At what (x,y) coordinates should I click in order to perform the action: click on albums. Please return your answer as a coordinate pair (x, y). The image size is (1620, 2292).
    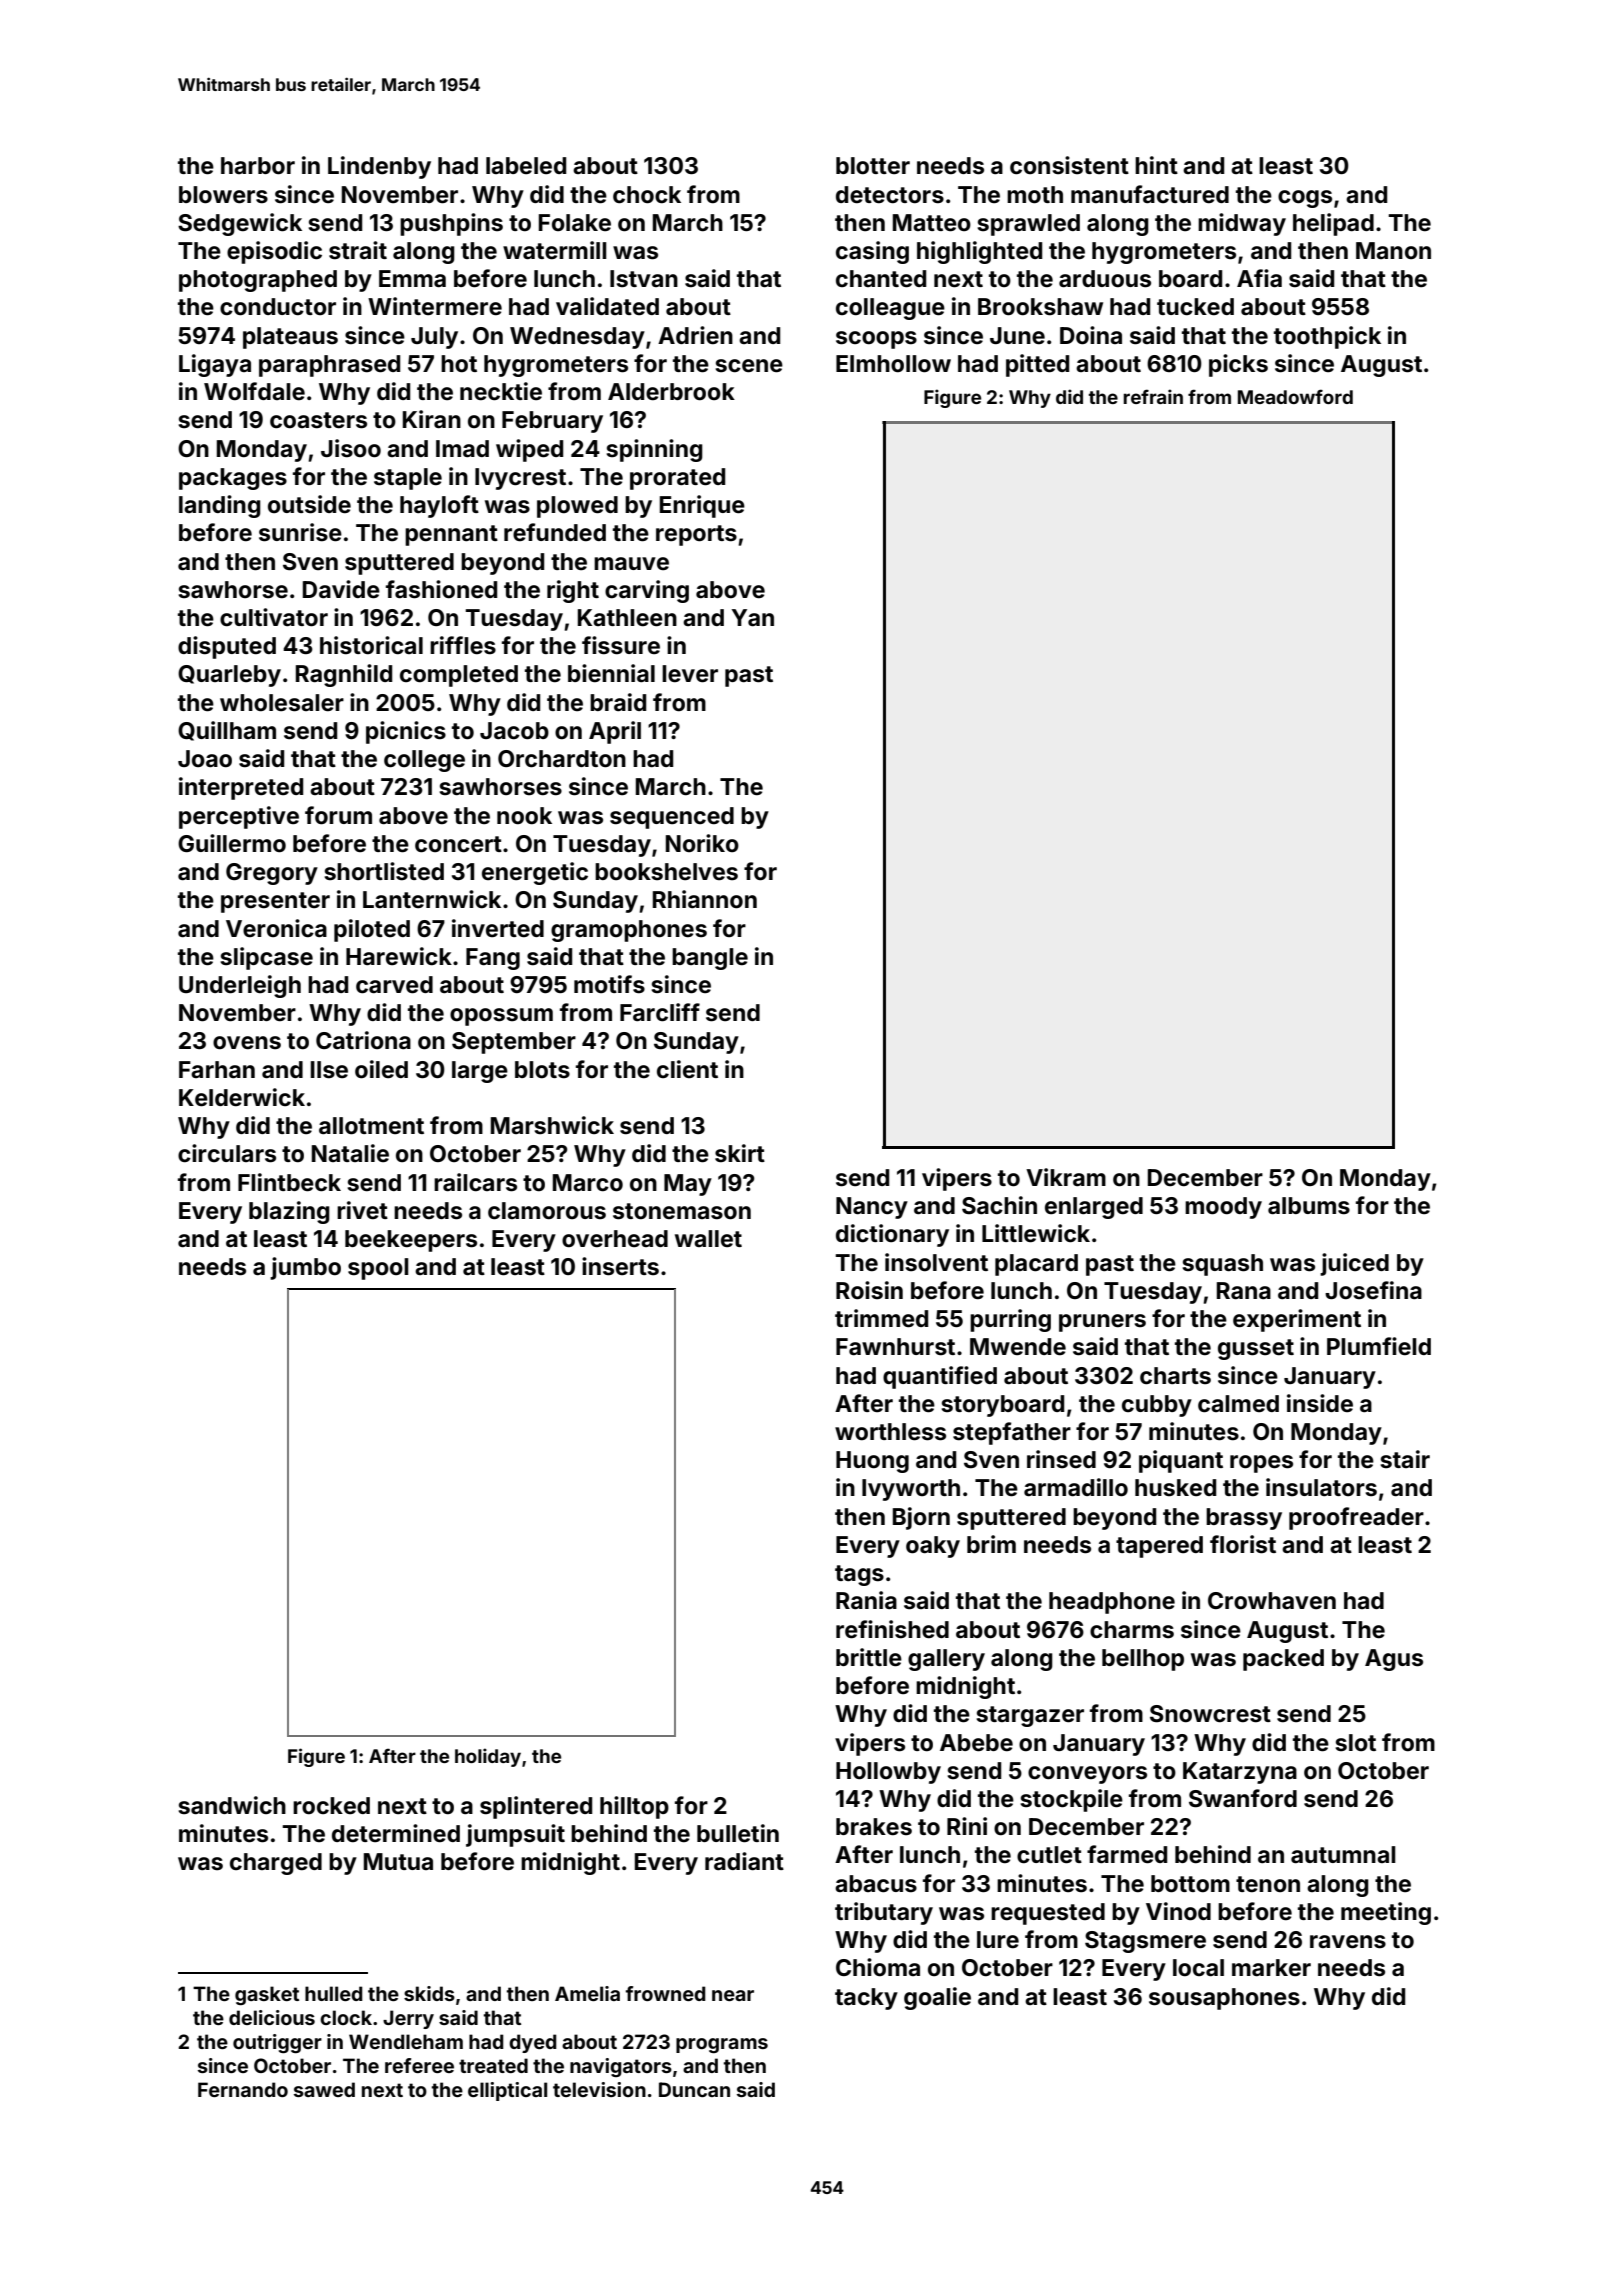
    Looking at the image, I should click on (1309, 1206).
